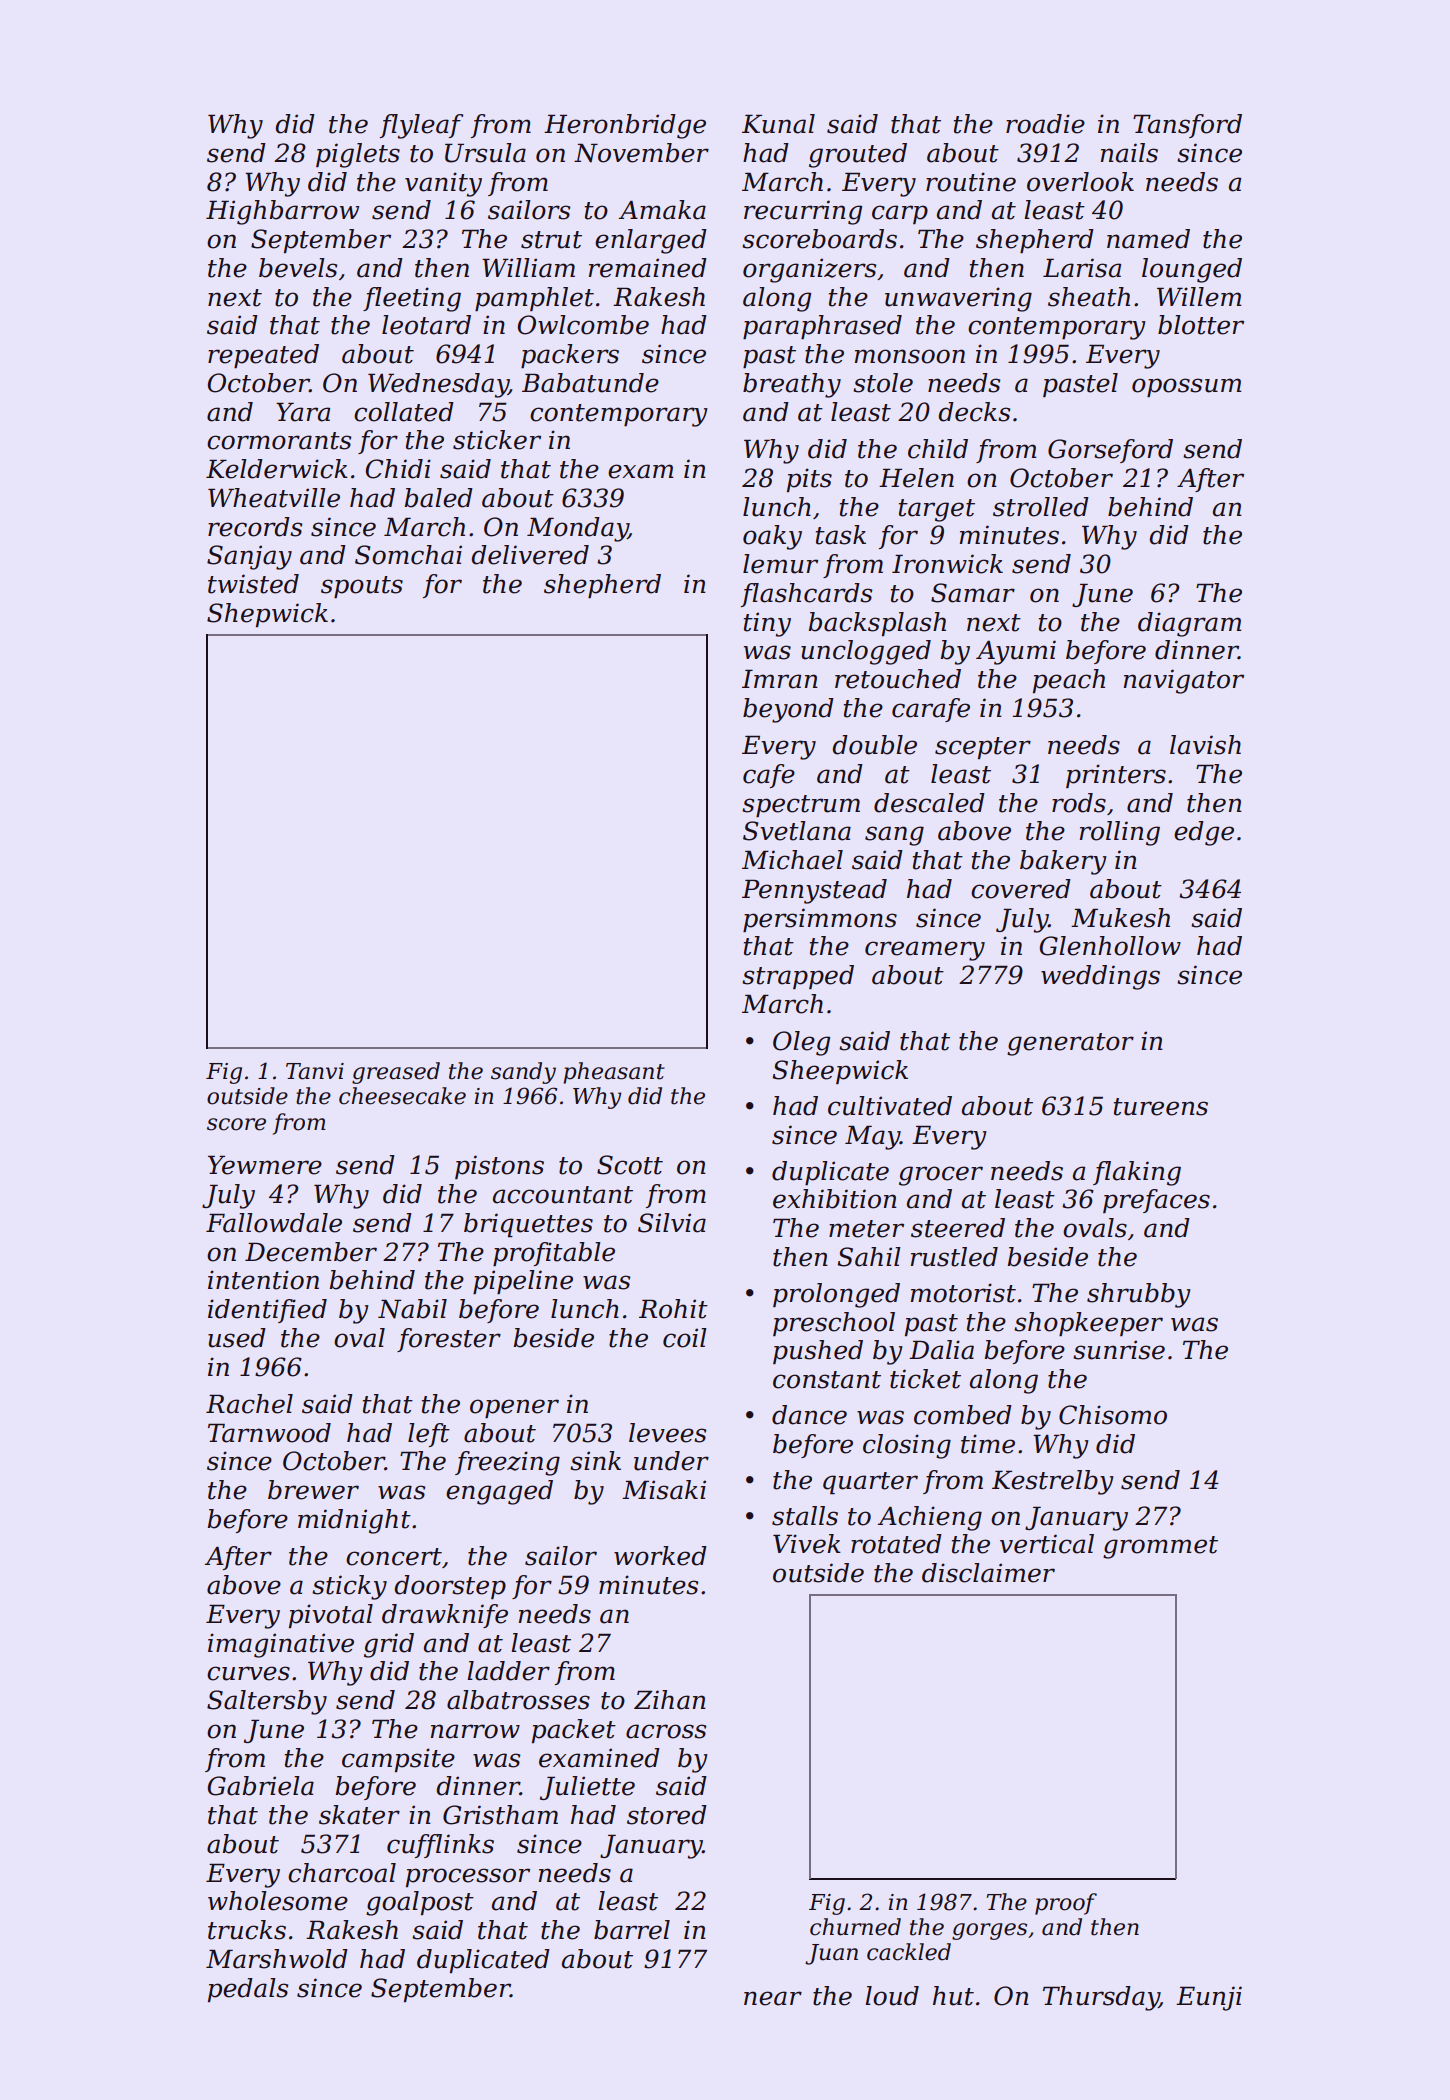 The width and height of the screenshot is (1450, 2100). What do you see at coordinates (574, 1731) in the screenshot?
I see `packet` at bounding box center [574, 1731].
